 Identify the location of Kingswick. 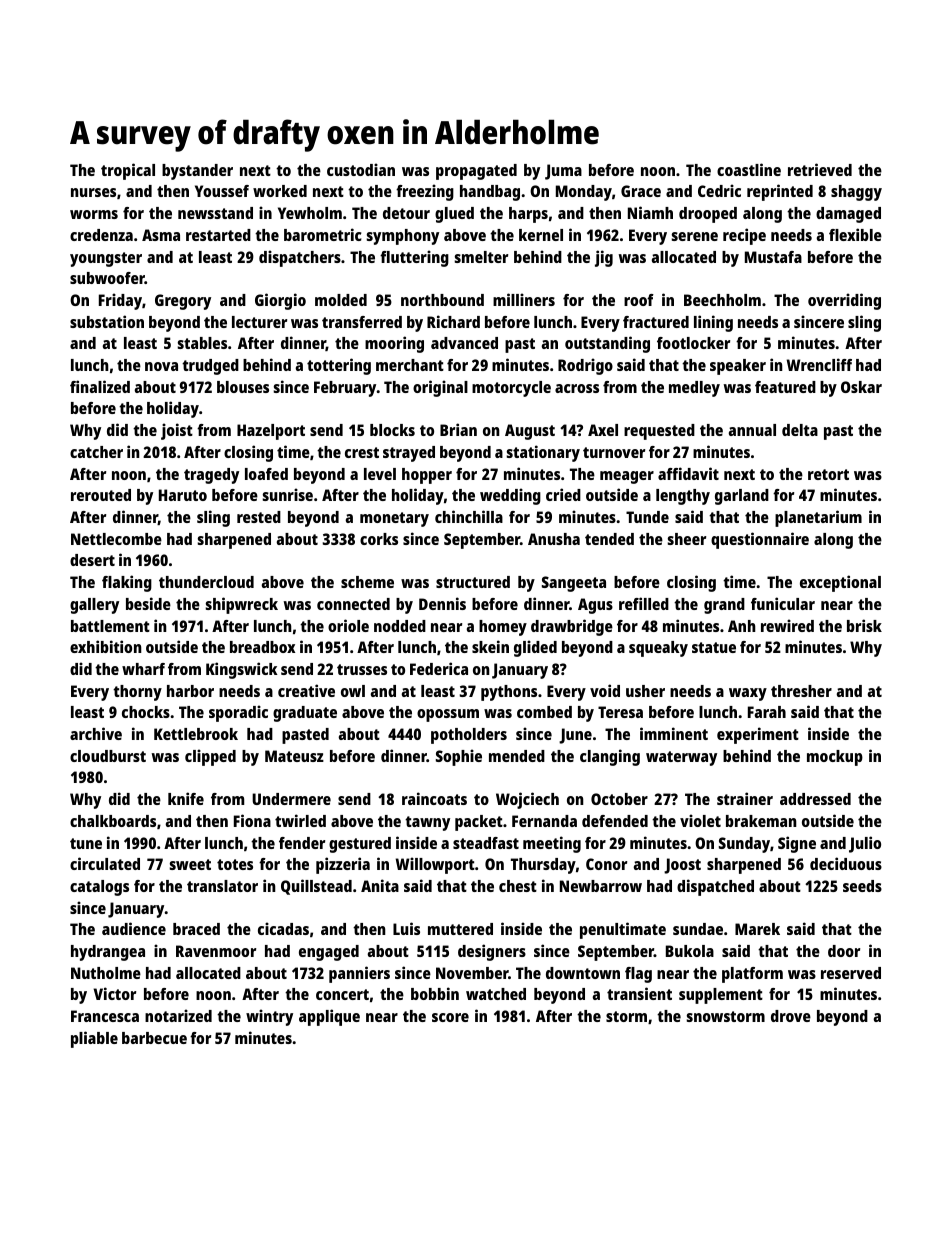
(242, 670).
